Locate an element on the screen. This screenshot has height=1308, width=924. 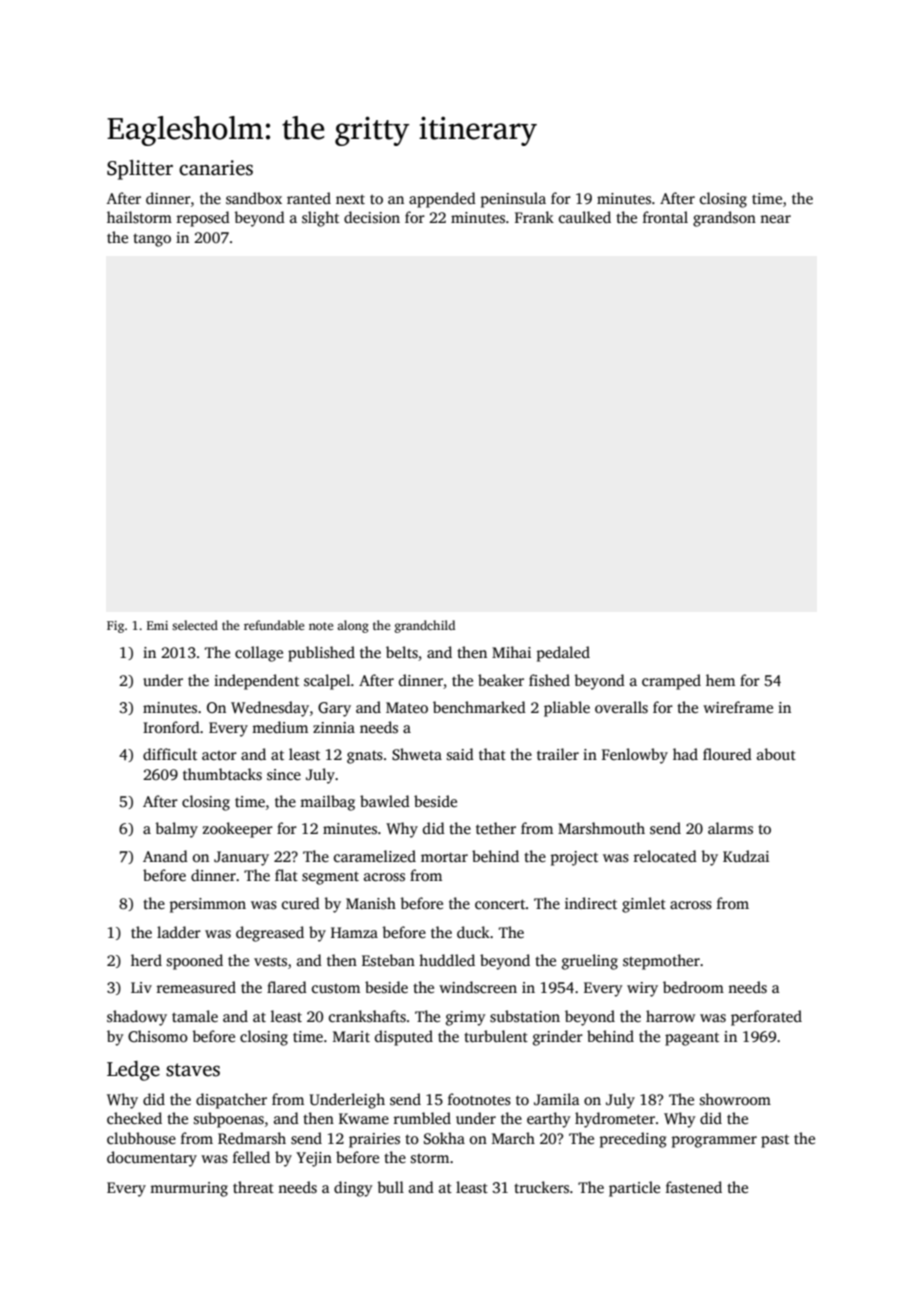
near is located at coordinates (775, 219).
